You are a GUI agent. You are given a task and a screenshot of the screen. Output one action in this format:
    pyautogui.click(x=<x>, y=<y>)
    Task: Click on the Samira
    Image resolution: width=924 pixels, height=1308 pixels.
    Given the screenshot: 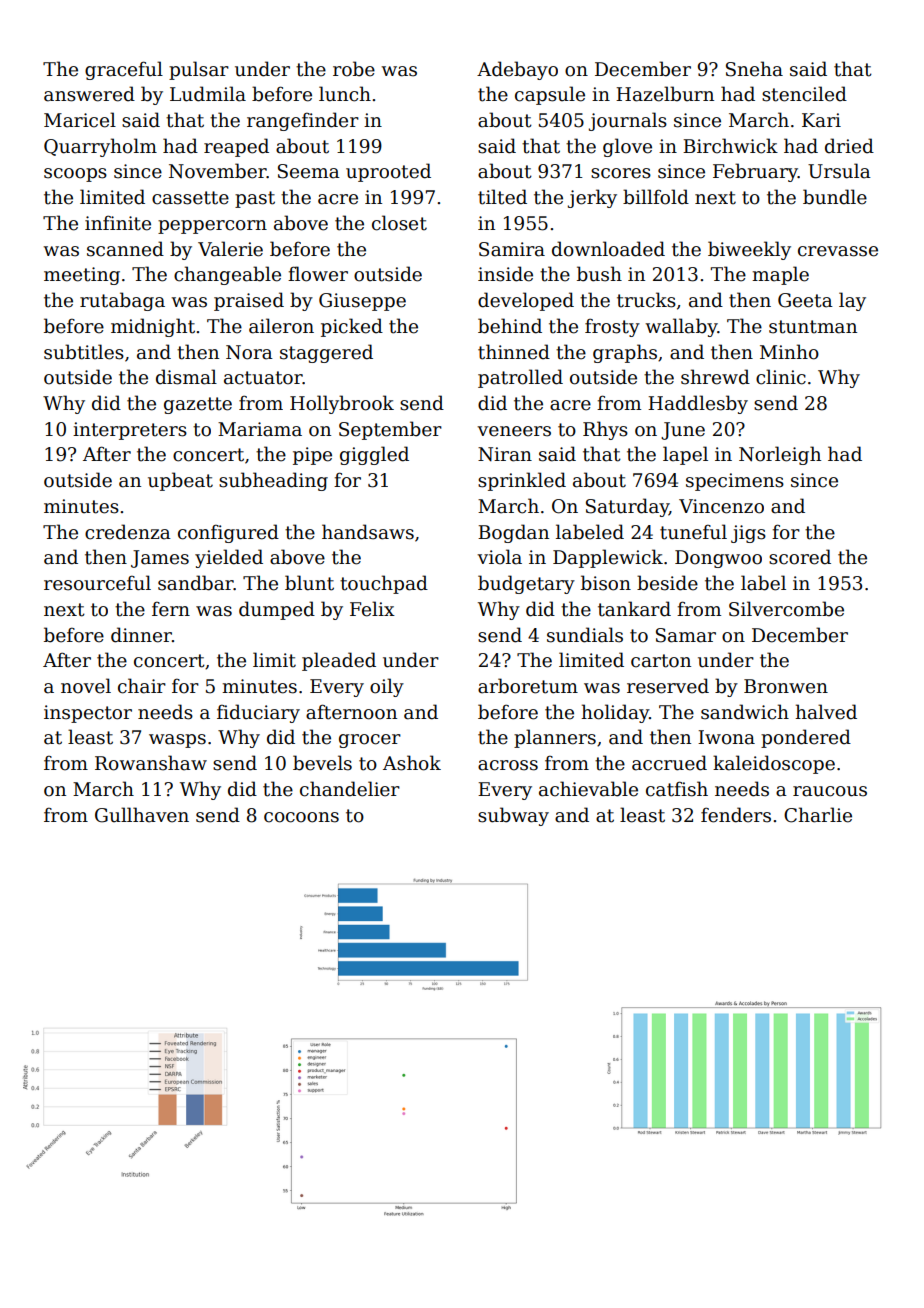 What is the action you would take?
    pyautogui.click(x=512, y=249)
